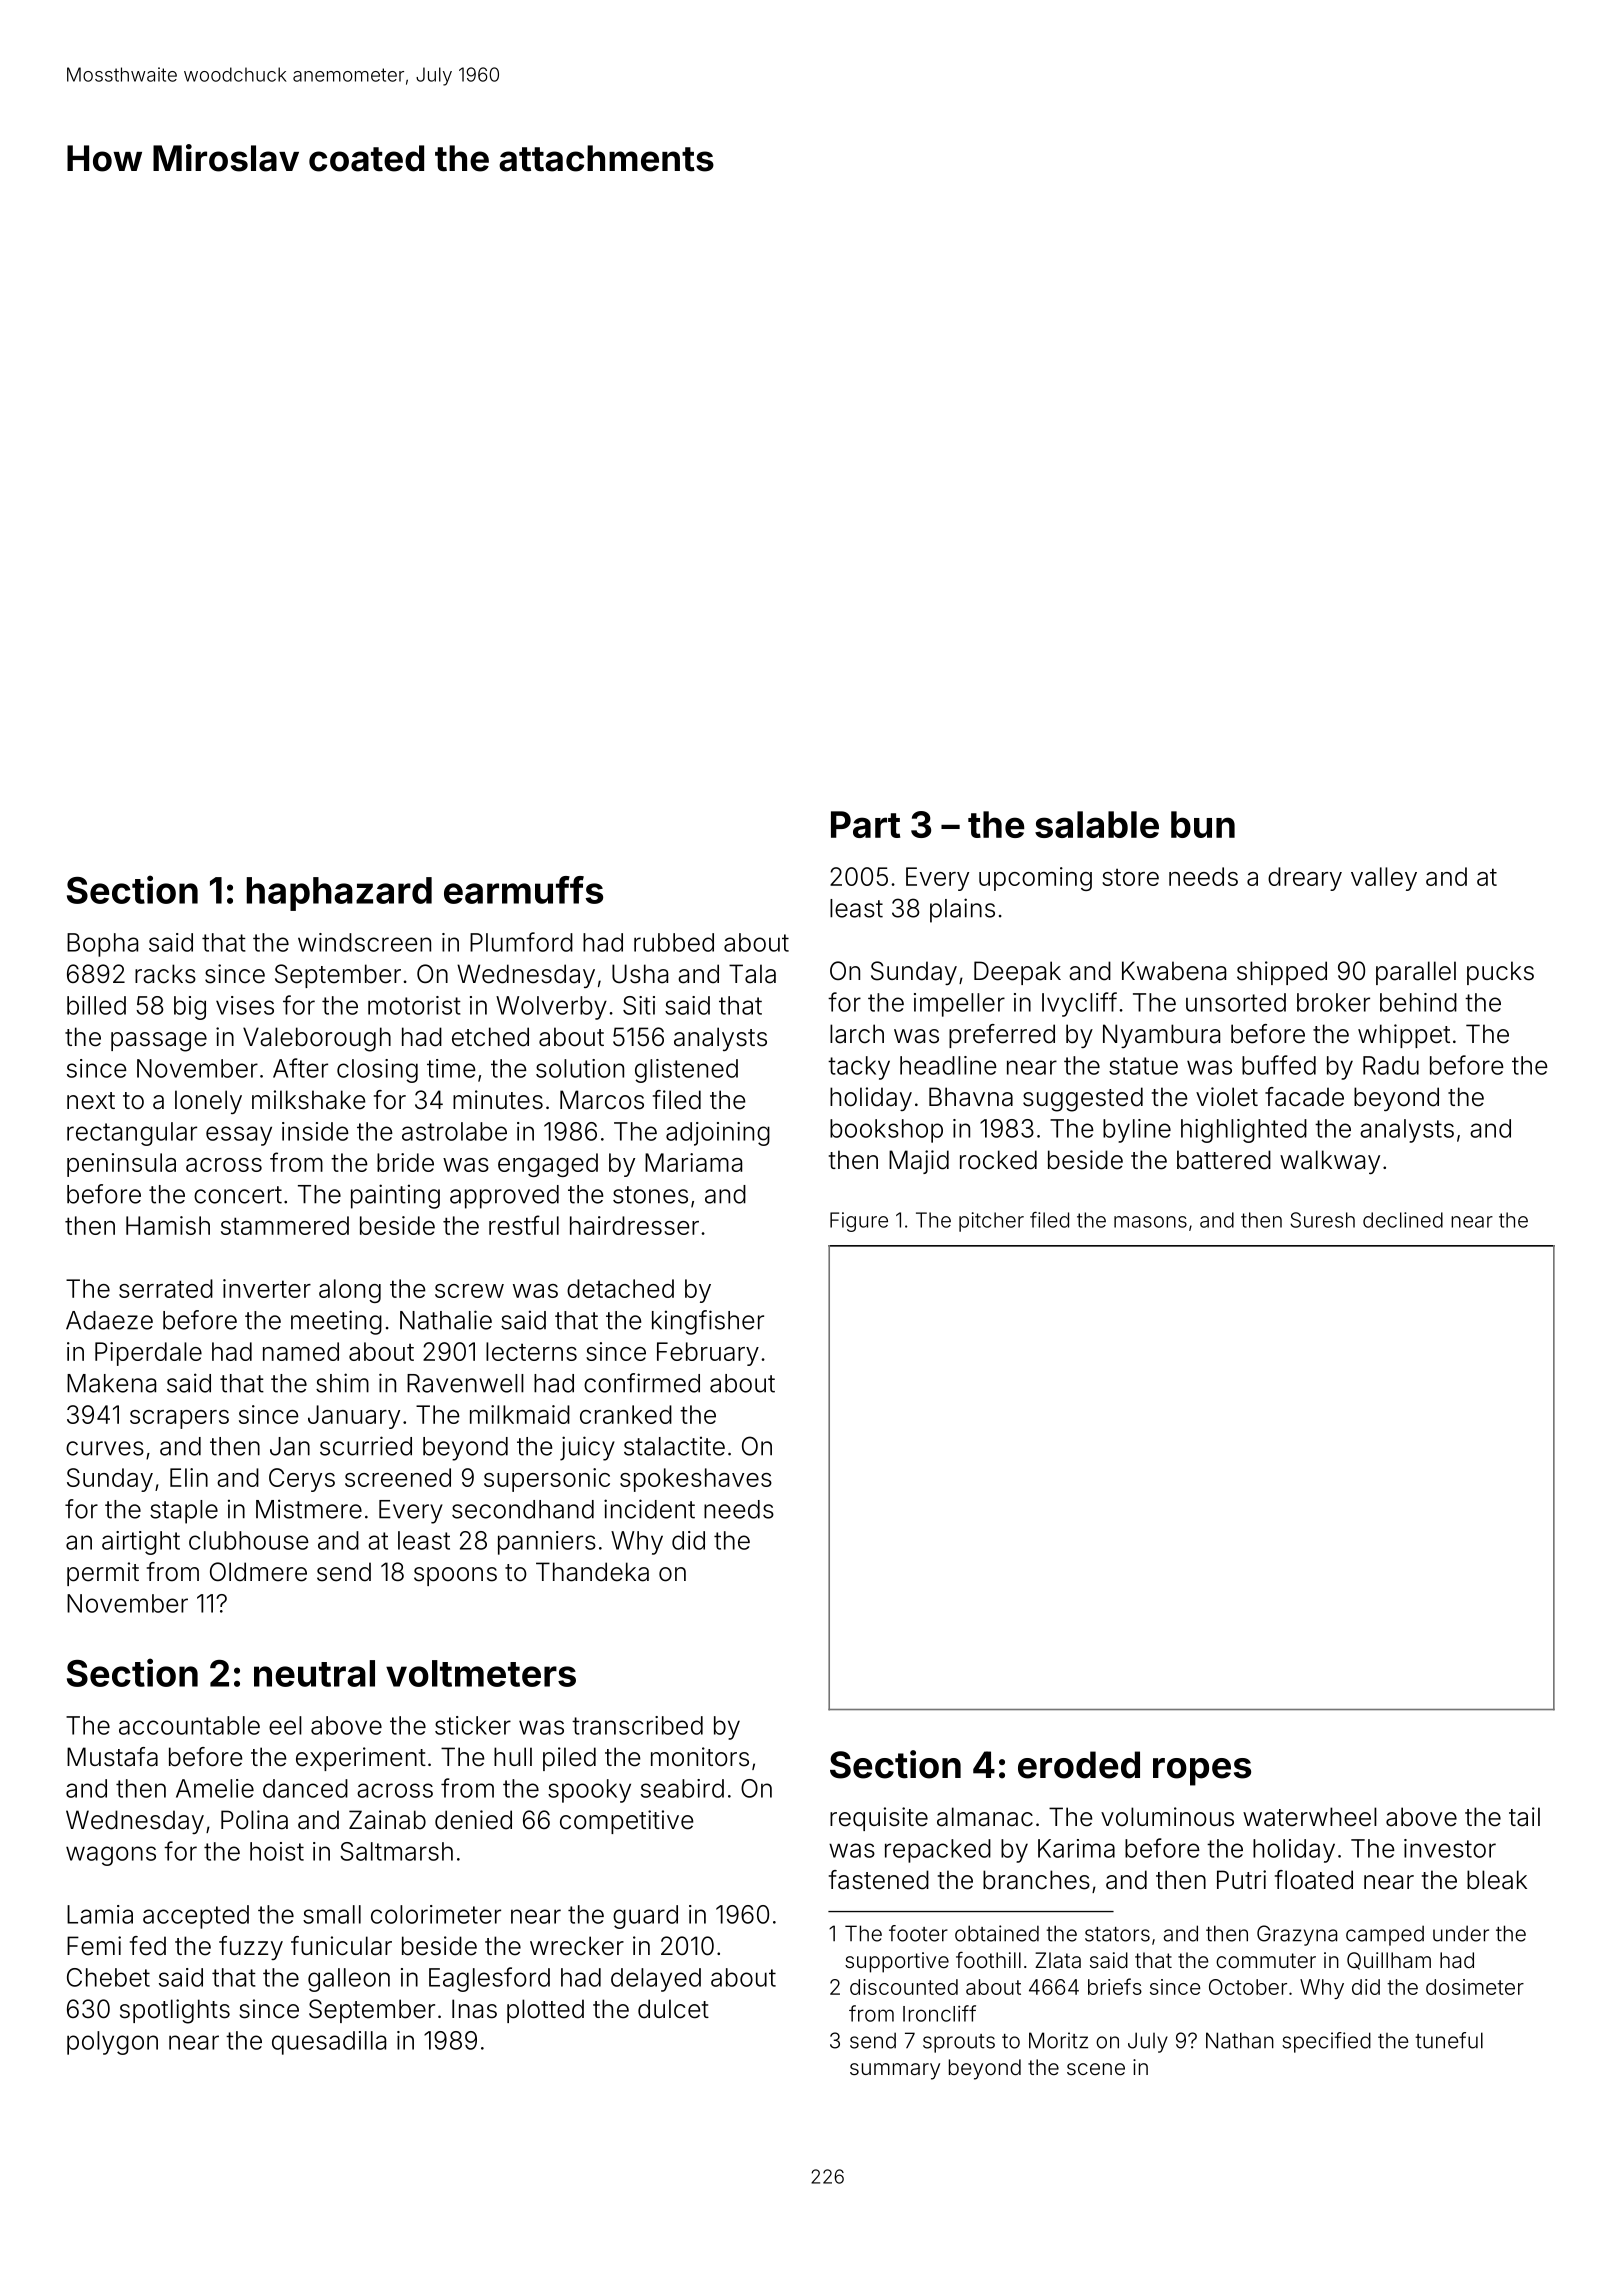 This page has height=2292, width=1620. What do you see at coordinates (108, 1977) in the page?
I see `Chebet` at bounding box center [108, 1977].
